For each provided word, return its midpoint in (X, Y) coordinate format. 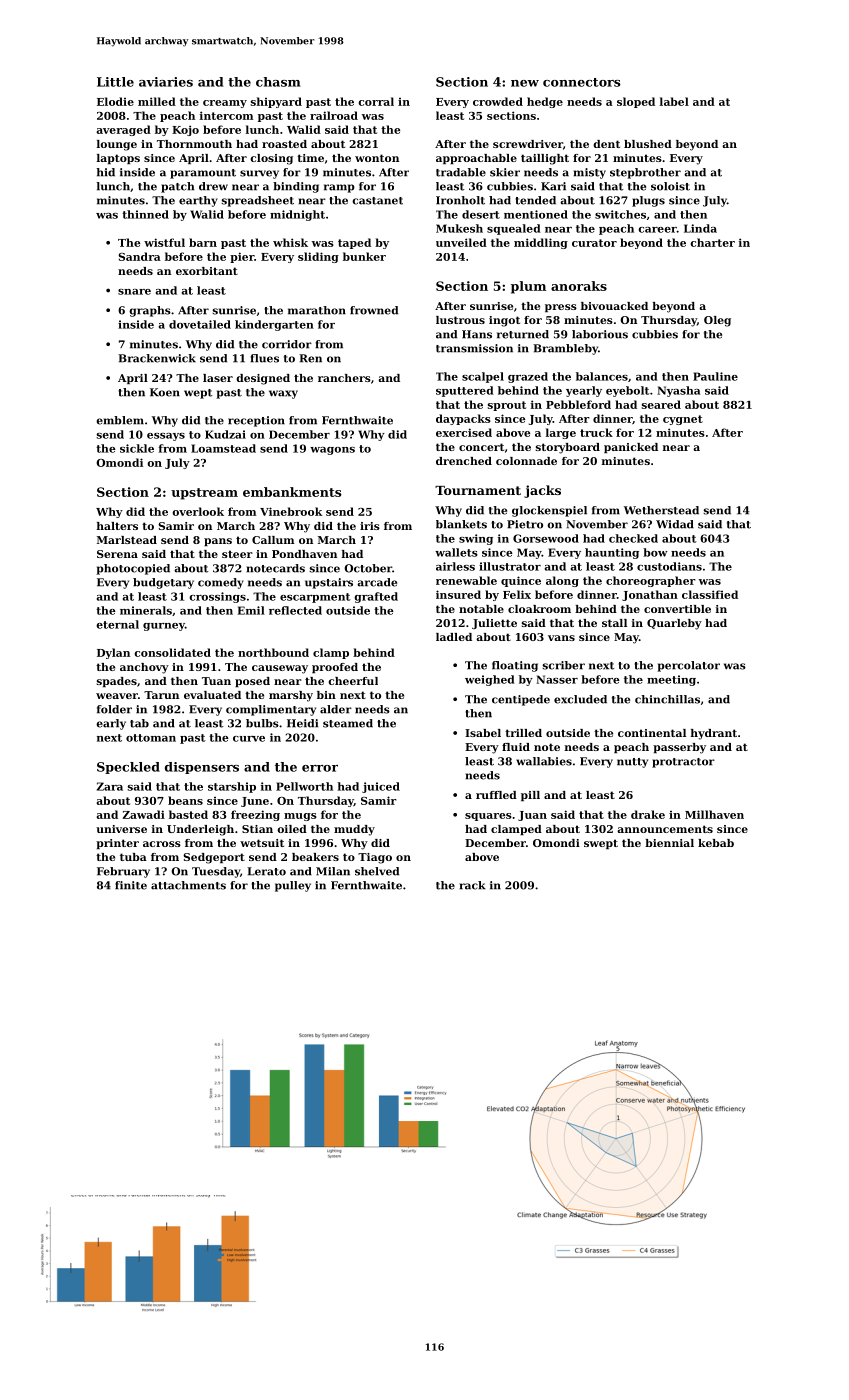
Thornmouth (194, 144)
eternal (117, 624)
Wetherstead (661, 510)
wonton (377, 158)
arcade (377, 582)
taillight (545, 159)
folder (114, 709)
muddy (354, 830)
